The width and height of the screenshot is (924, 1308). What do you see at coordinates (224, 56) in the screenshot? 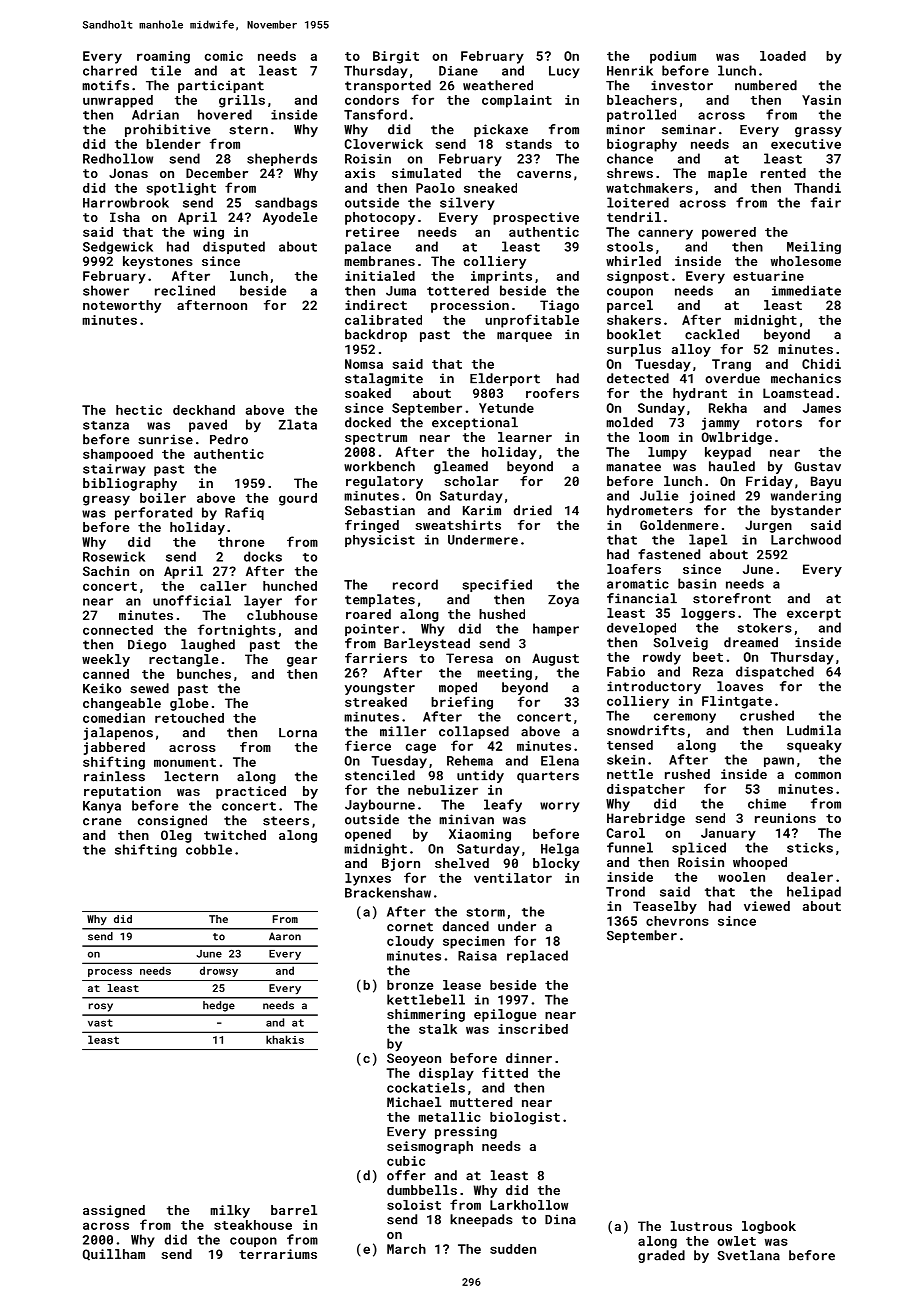
I see `comic` at bounding box center [224, 56].
